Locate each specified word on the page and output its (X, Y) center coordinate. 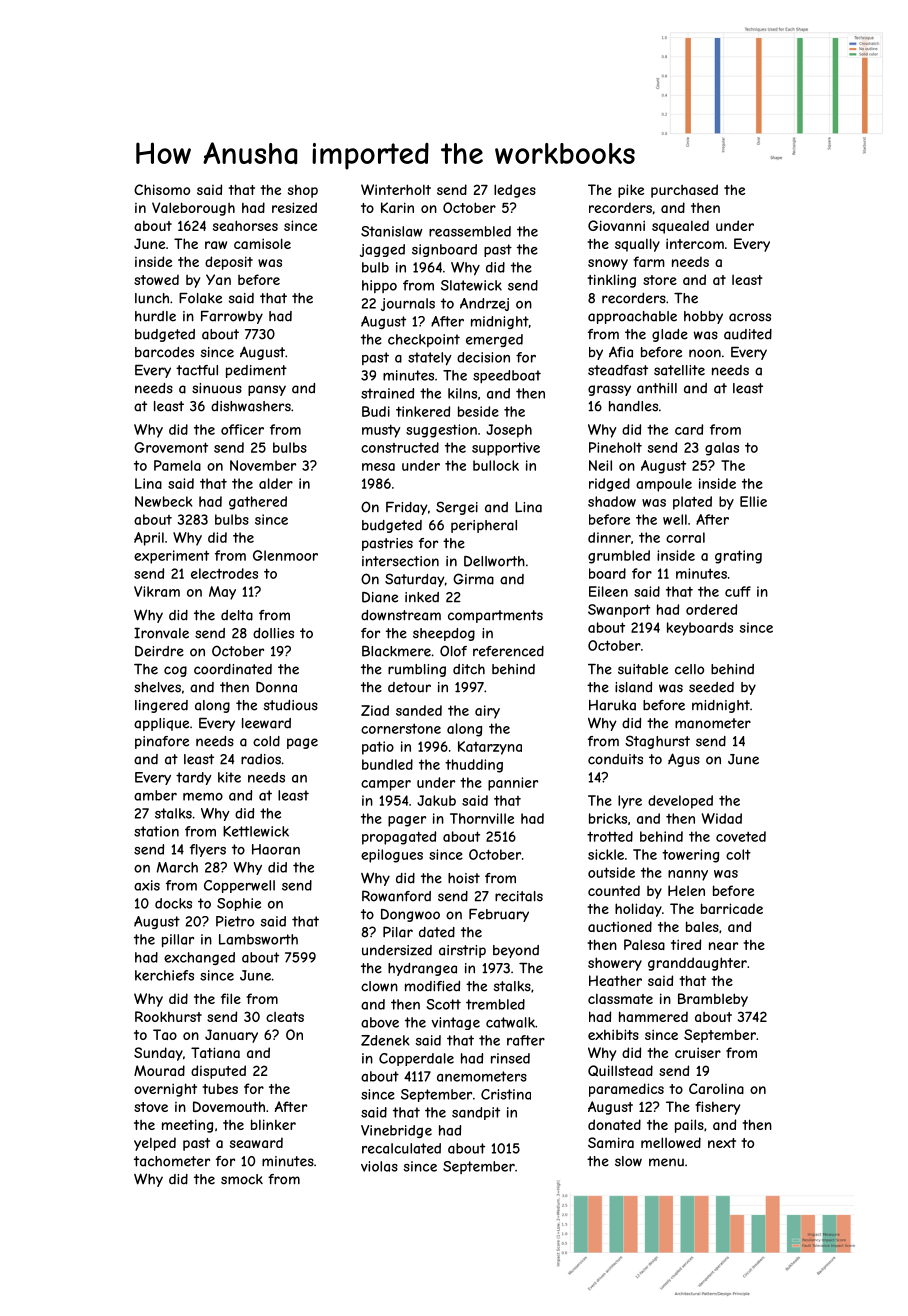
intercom (695, 243)
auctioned (620, 926)
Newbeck (163, 501)
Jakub (436, 800)
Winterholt (396, 189)
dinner (609, 537)
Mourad (159, 1070)
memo (203, 797)
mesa (378, 467)
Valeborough (193, 209)
